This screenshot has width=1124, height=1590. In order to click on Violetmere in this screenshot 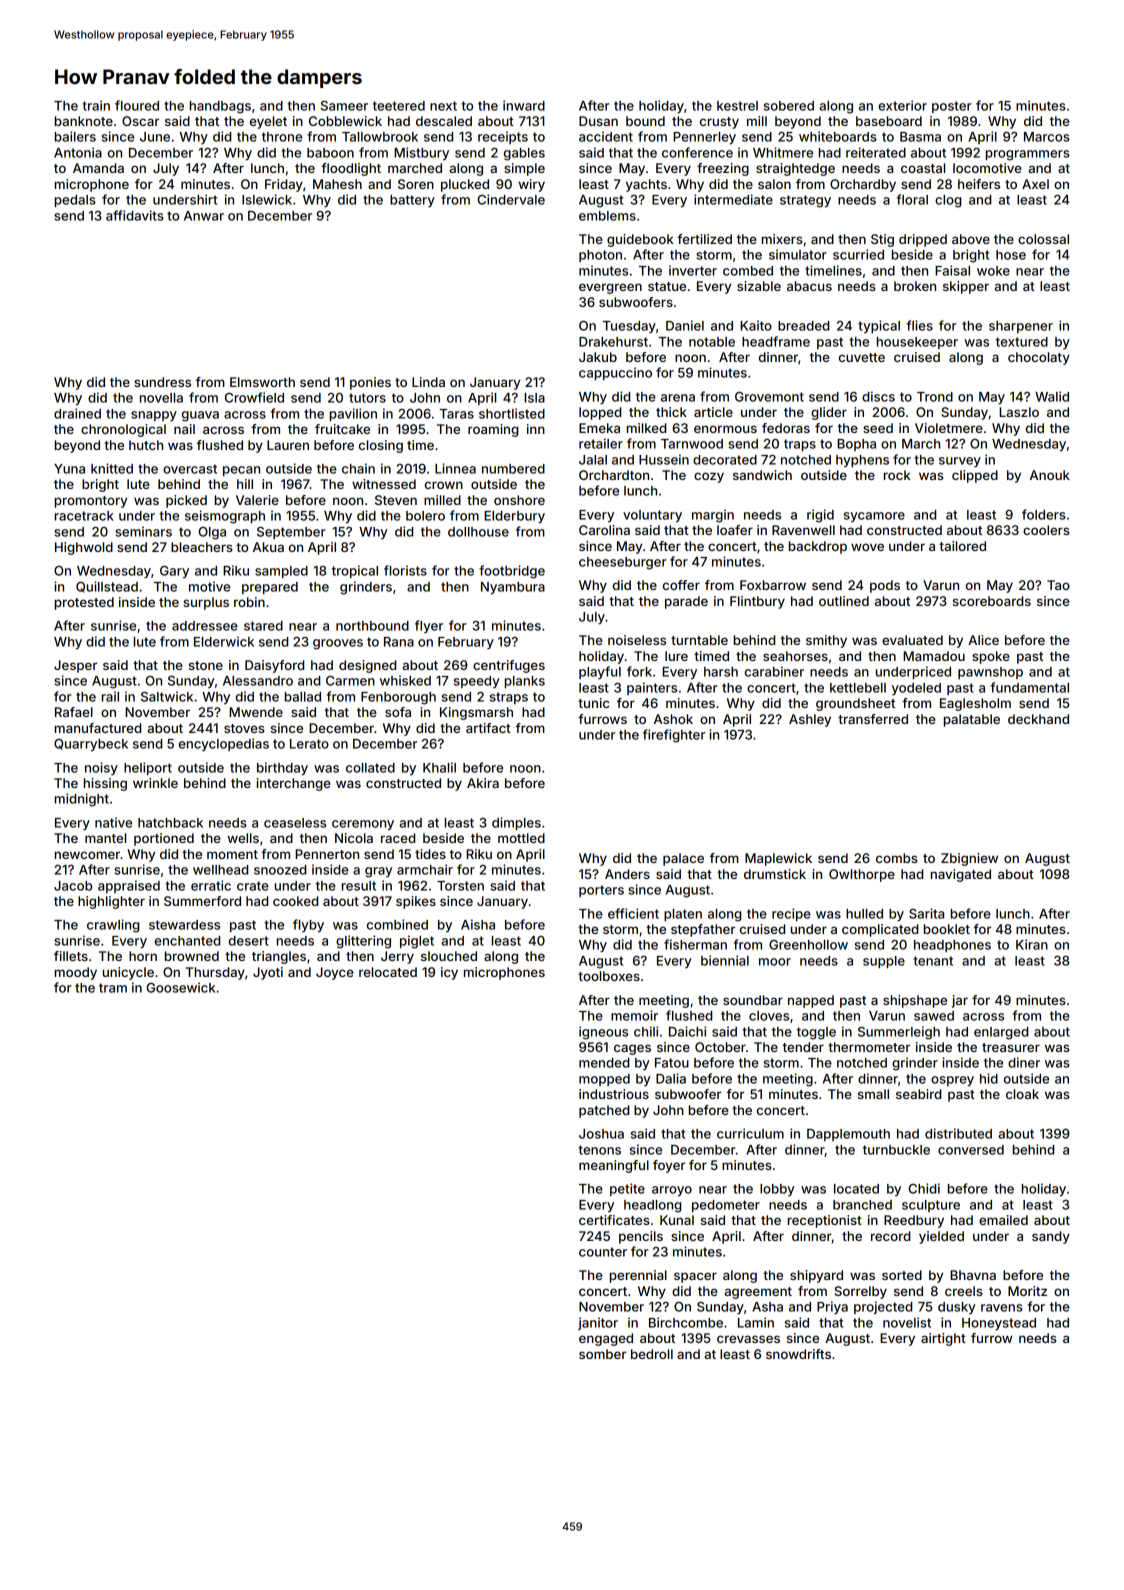, I will do `click(949, 428)`.
